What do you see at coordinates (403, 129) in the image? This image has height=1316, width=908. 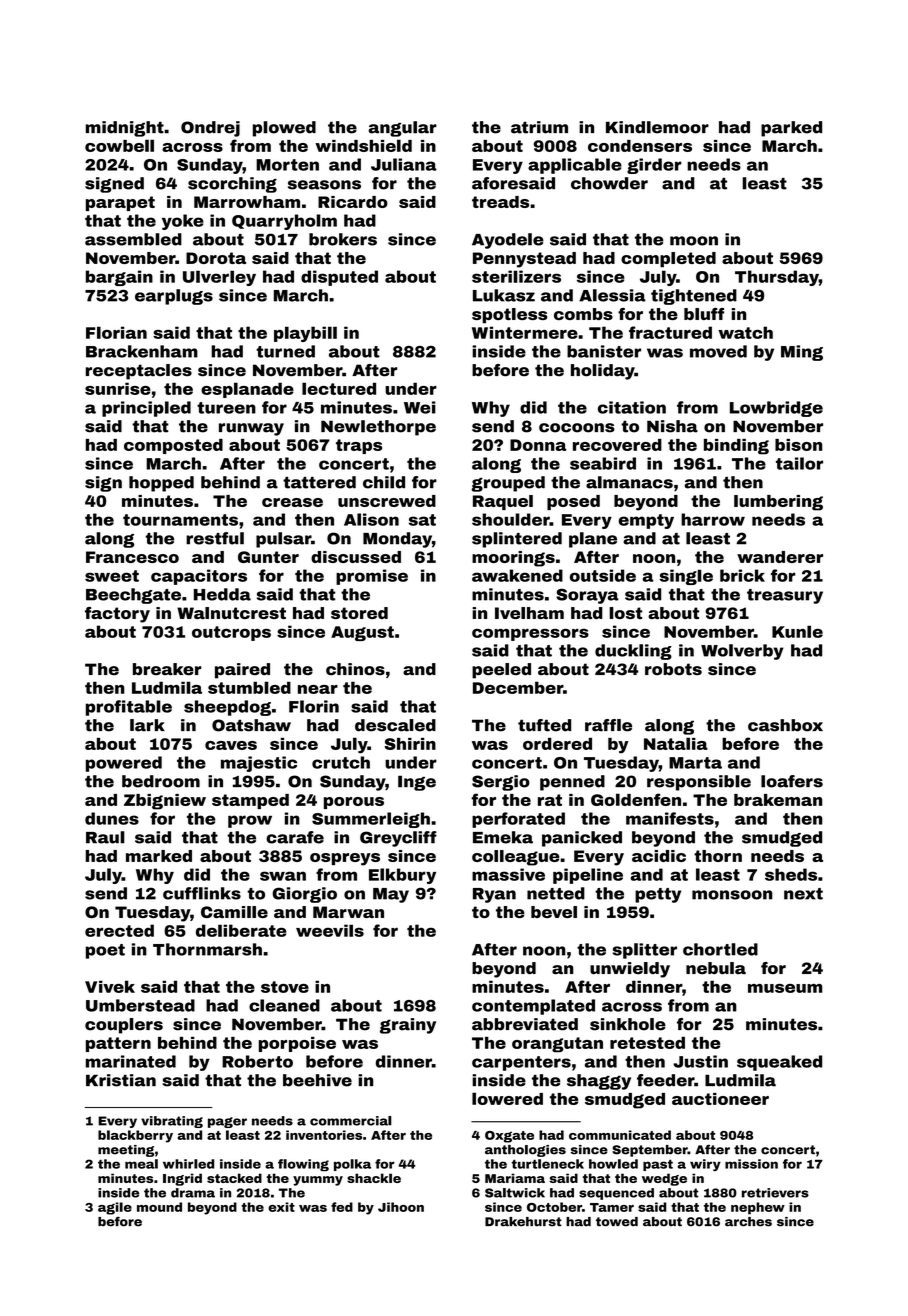 I see `angular` at bounding box center [403, 129].
